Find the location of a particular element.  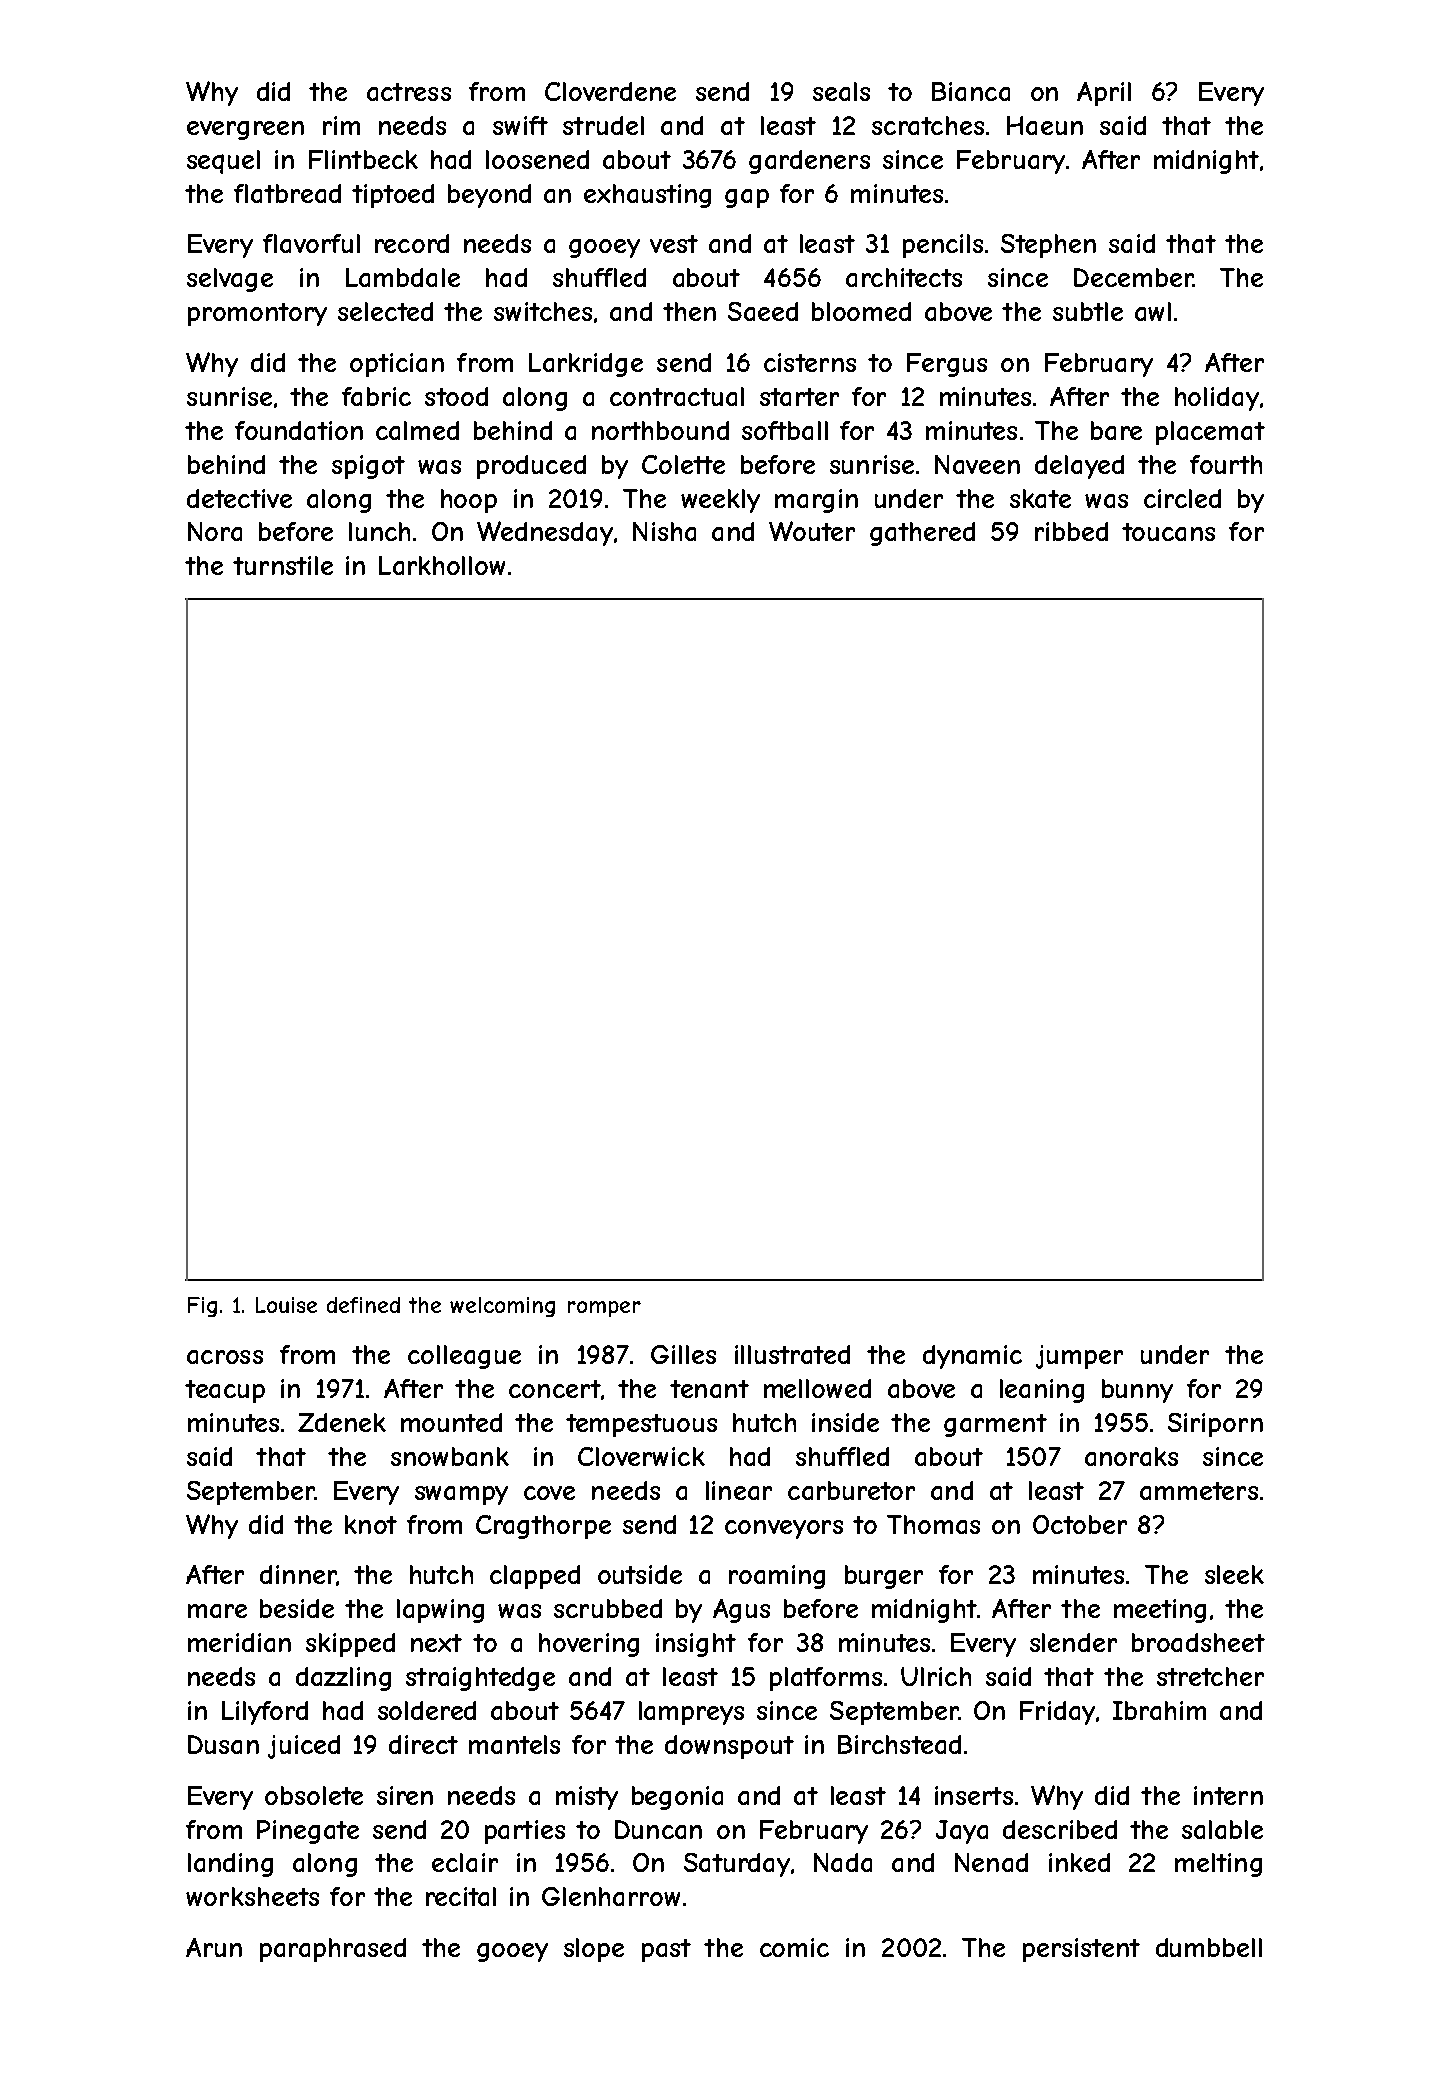

ribbed is located at coordinates (1071, 531).
